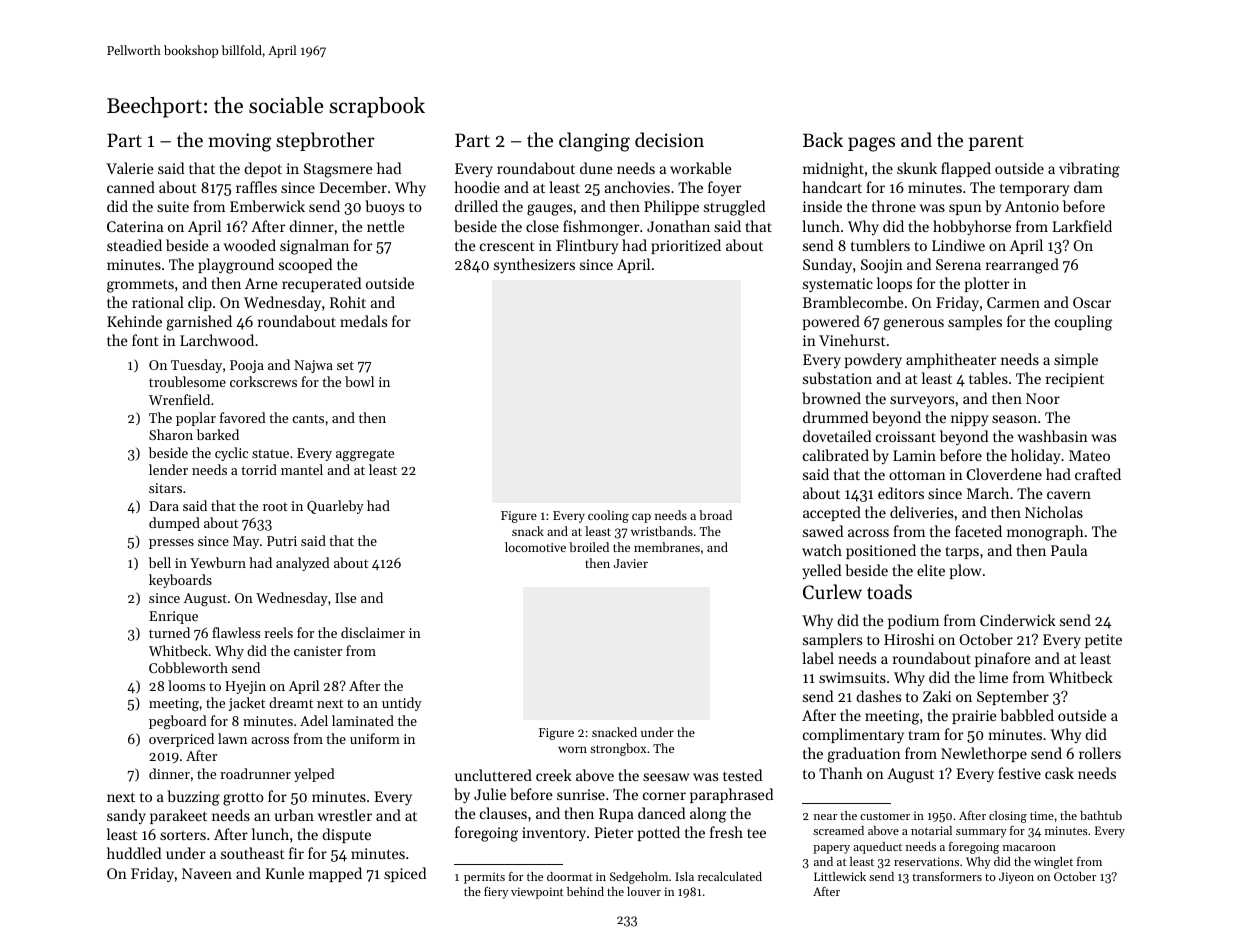 Image resolution: width=1233 pixels, height=952 pixels. I want to click on stepbrother, so click(325, 141).
